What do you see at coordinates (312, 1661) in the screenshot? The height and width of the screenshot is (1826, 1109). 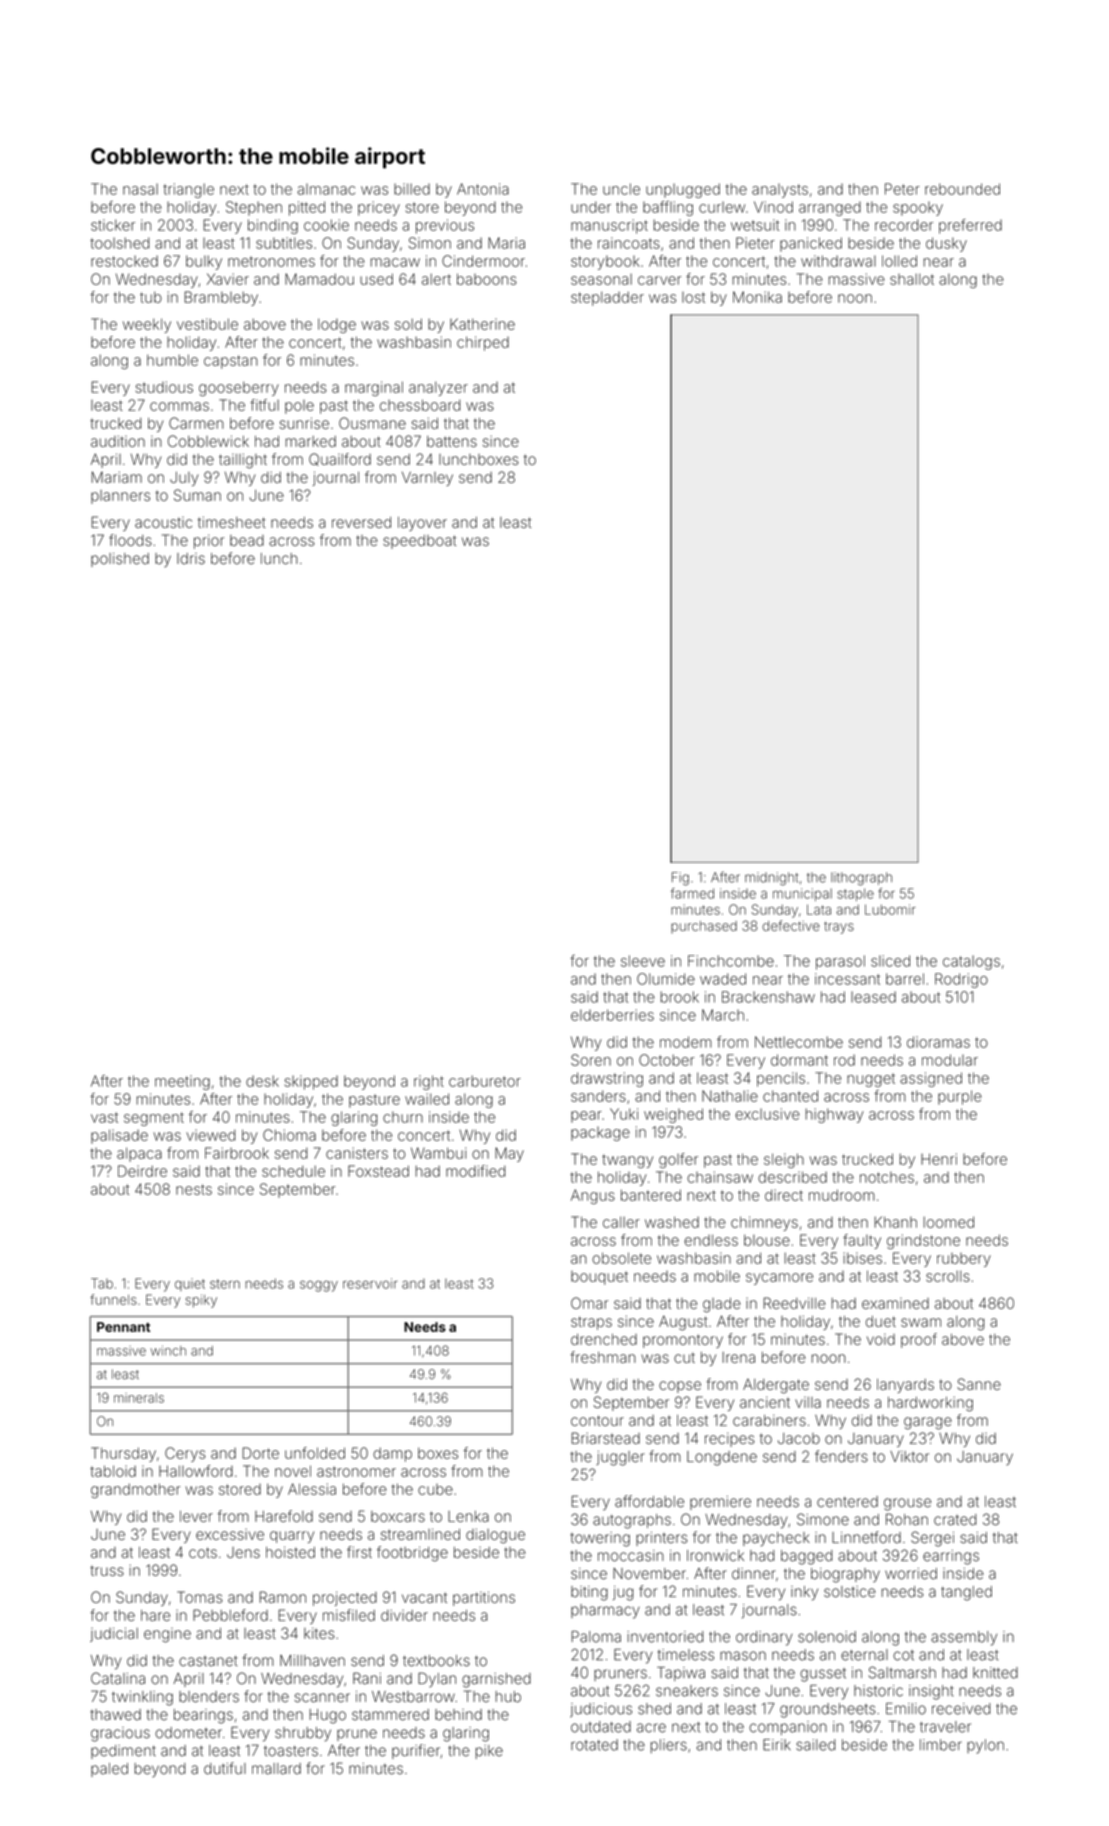 I see `Millhaven` at bounding box center [312, 1661].
